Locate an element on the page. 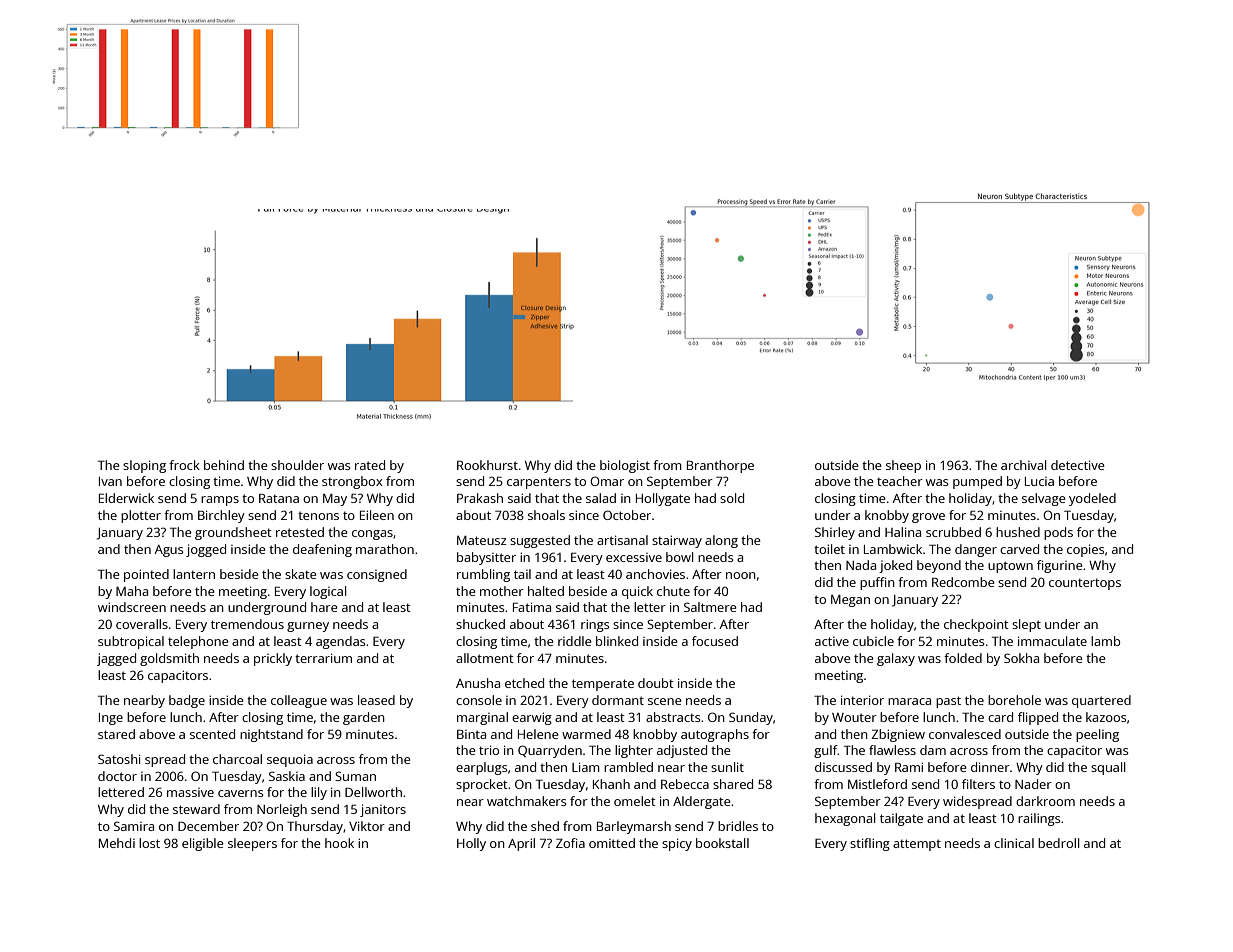 Image resolution: width=1233 pixels, height=952 pixels. Ratana is located at coordinates (279, 498).
